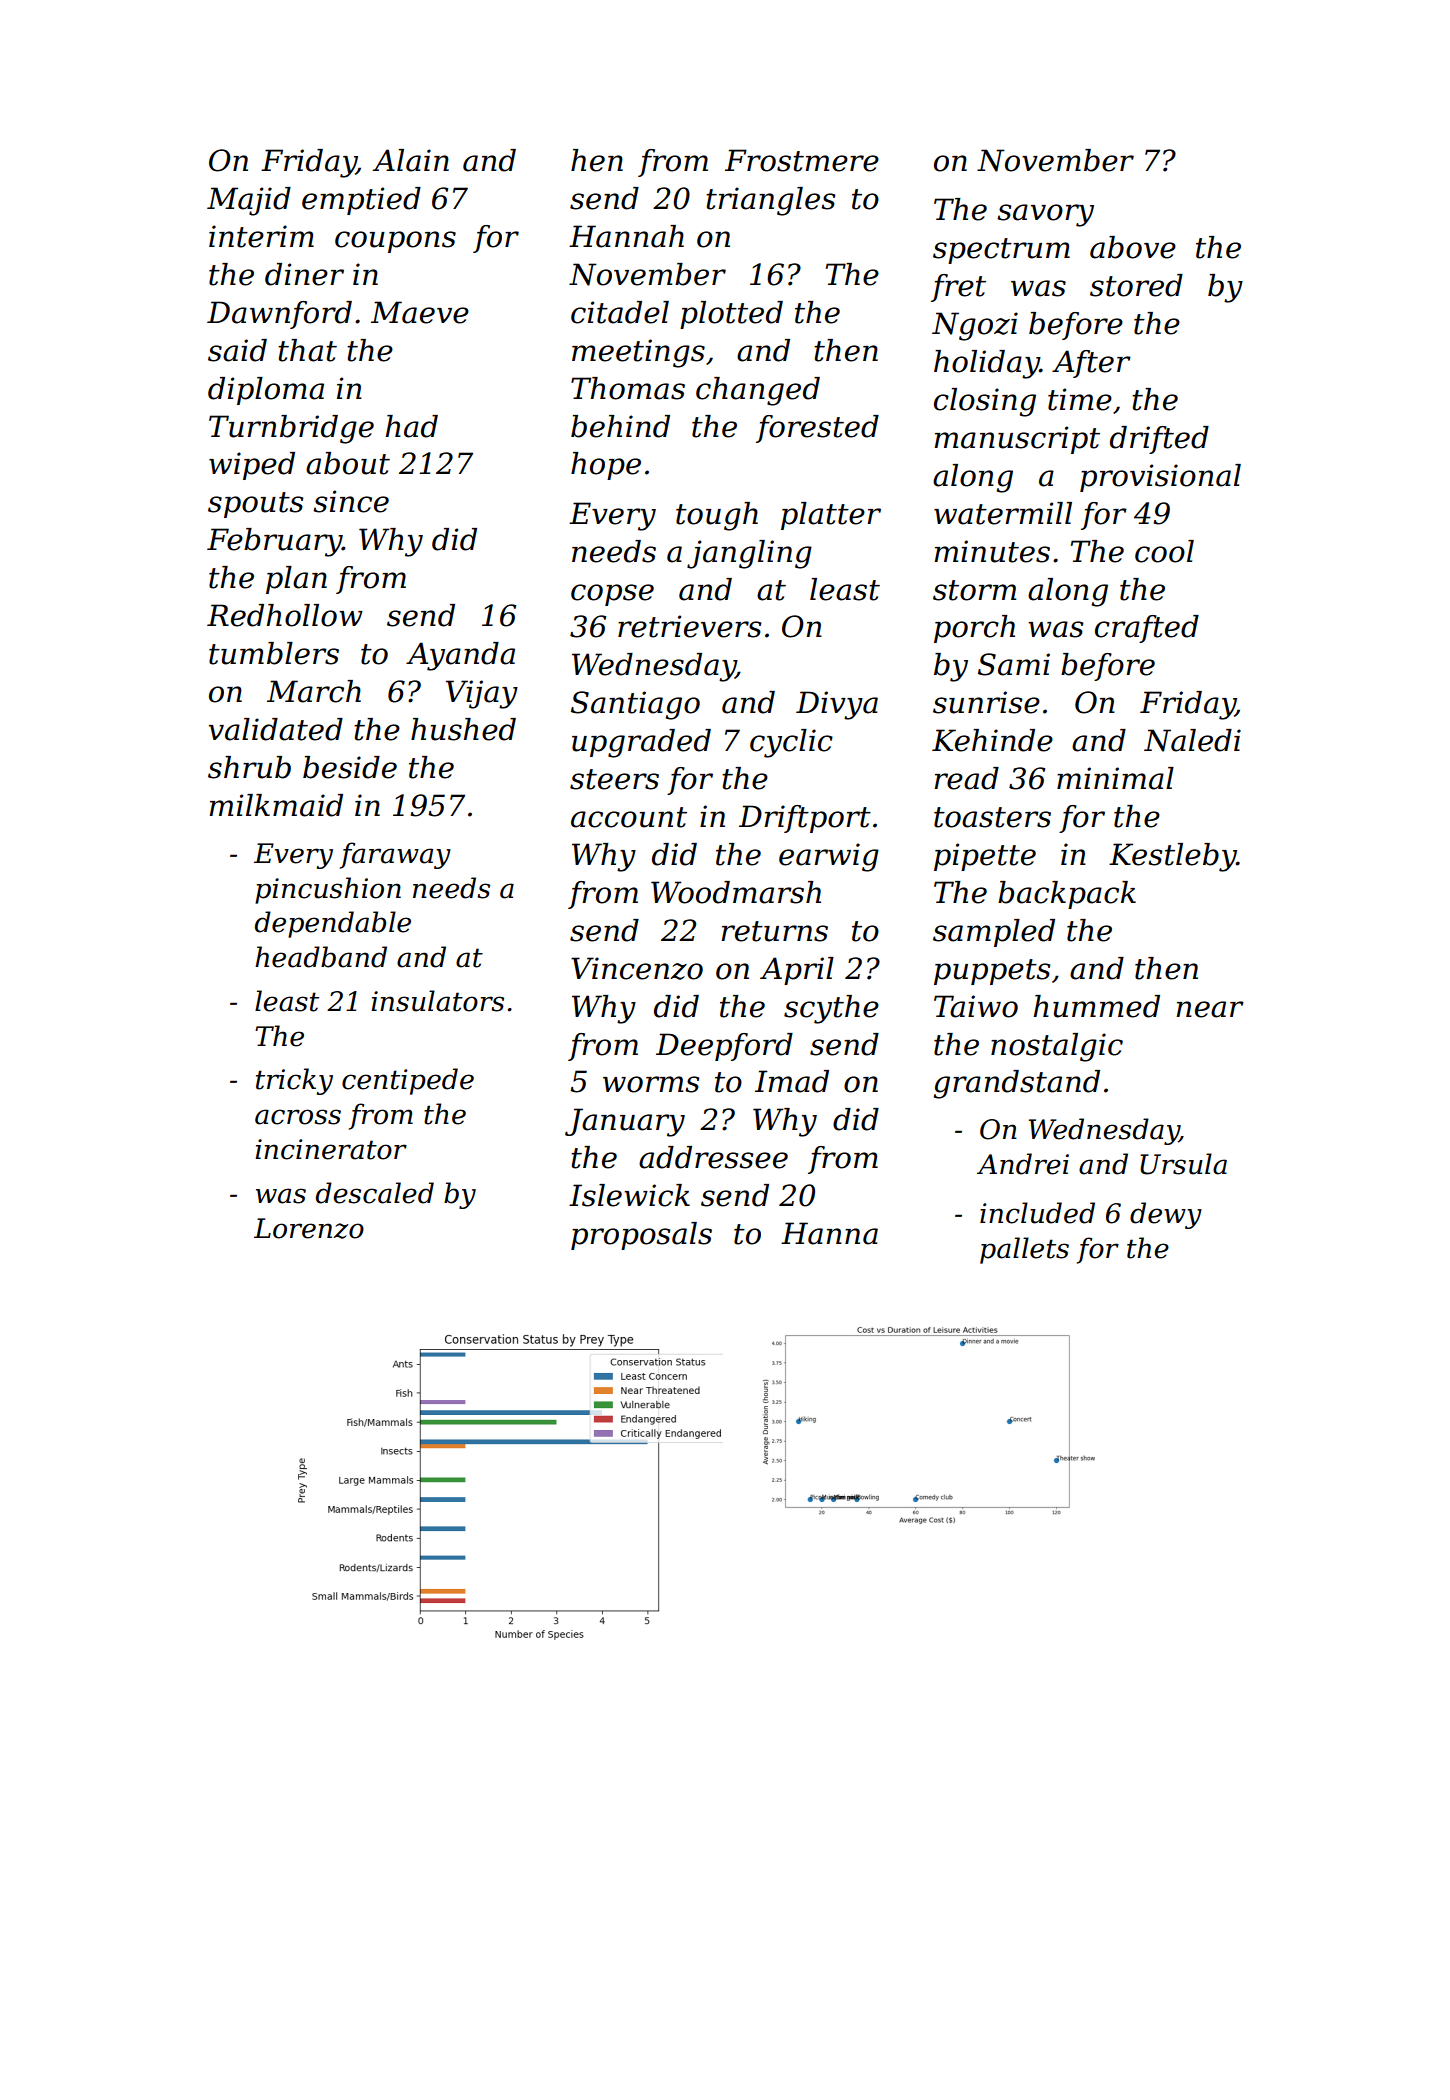  I want to click on Woodmarsh, so click(736, 892).
